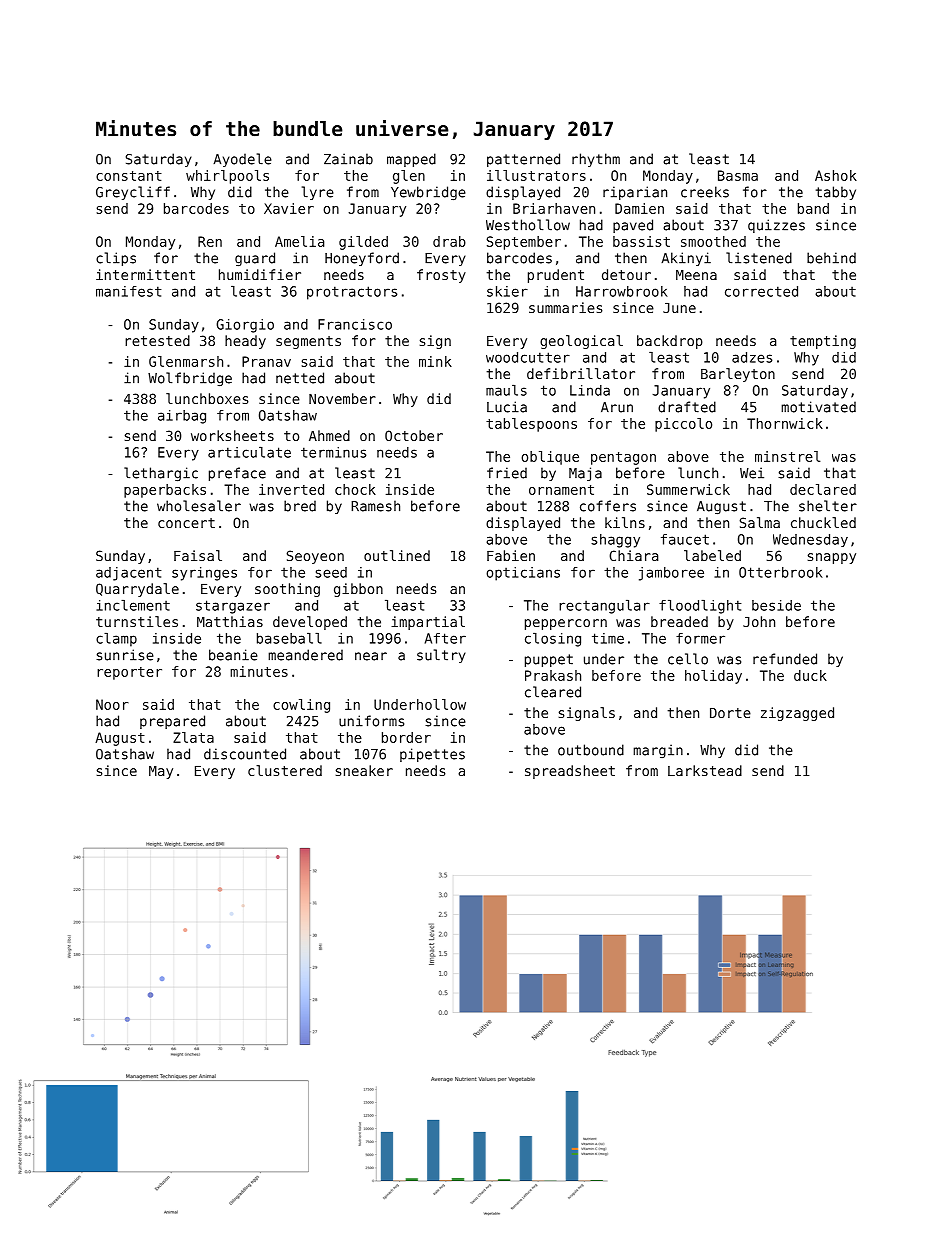 This screenshot has height=1233, width=952. What do you see at coordinates (523, 160) in the screenshot?
I see `patterned` at bounding box center [523, 160].
